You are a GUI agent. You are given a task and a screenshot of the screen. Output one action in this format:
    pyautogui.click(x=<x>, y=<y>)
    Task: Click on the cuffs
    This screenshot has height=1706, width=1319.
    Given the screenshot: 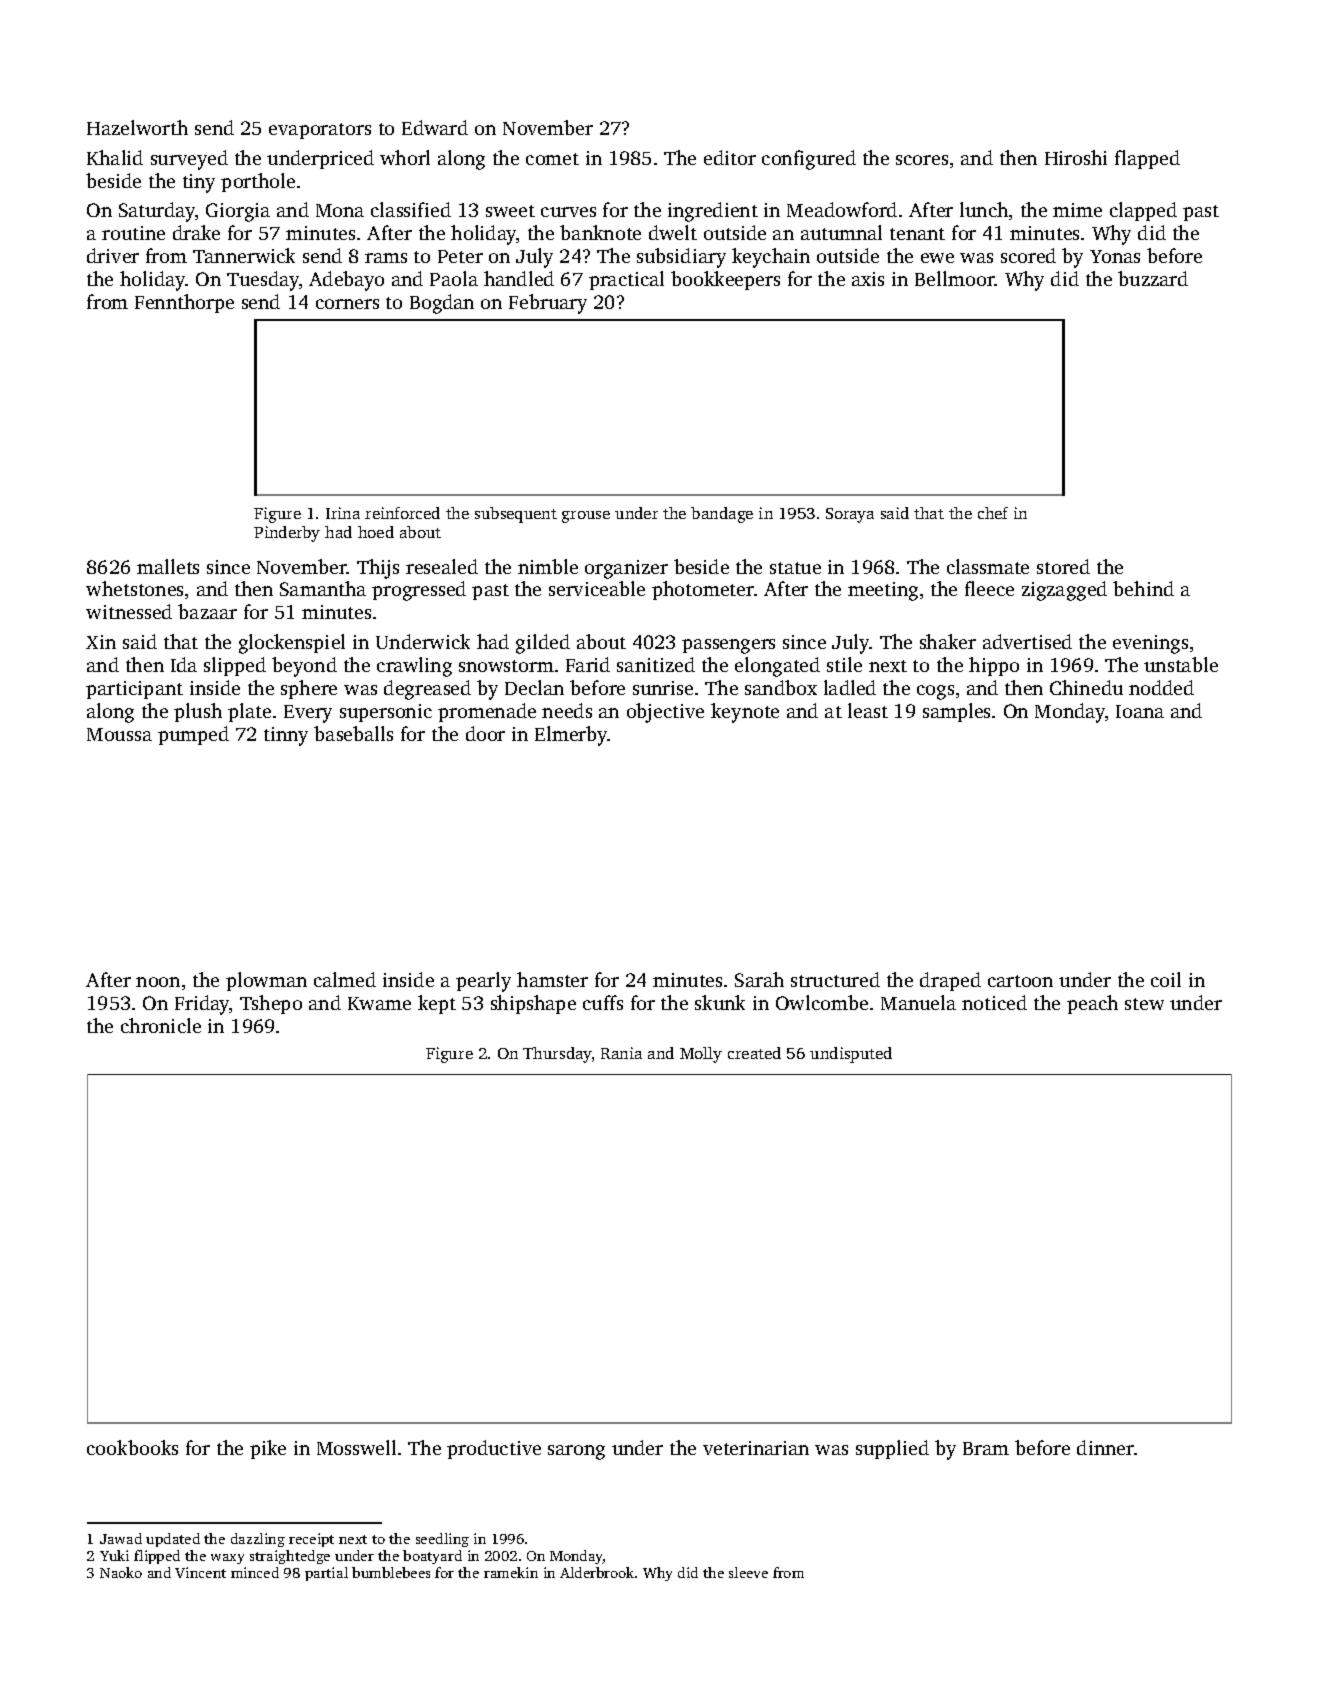 What is the action you would take?
    pyautogui.click(x=603, y=1002)
